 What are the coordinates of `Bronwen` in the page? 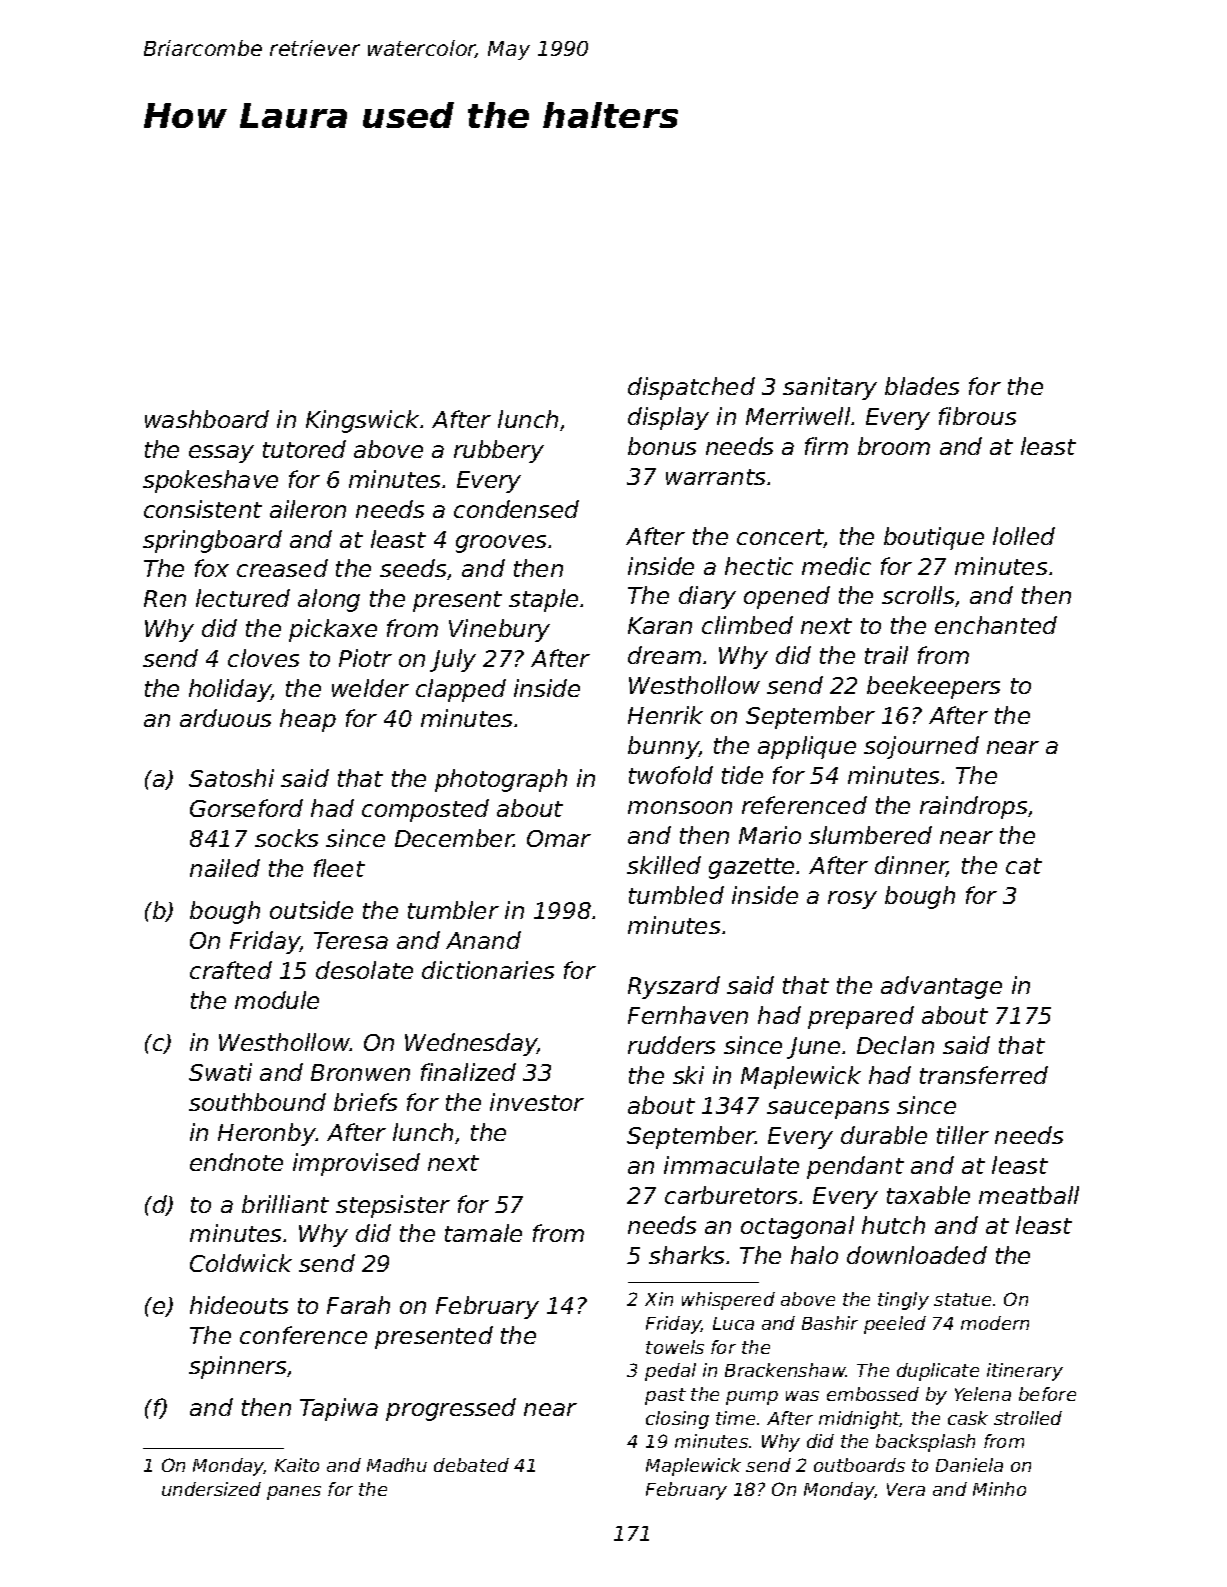 It's located at (360, 1072).
